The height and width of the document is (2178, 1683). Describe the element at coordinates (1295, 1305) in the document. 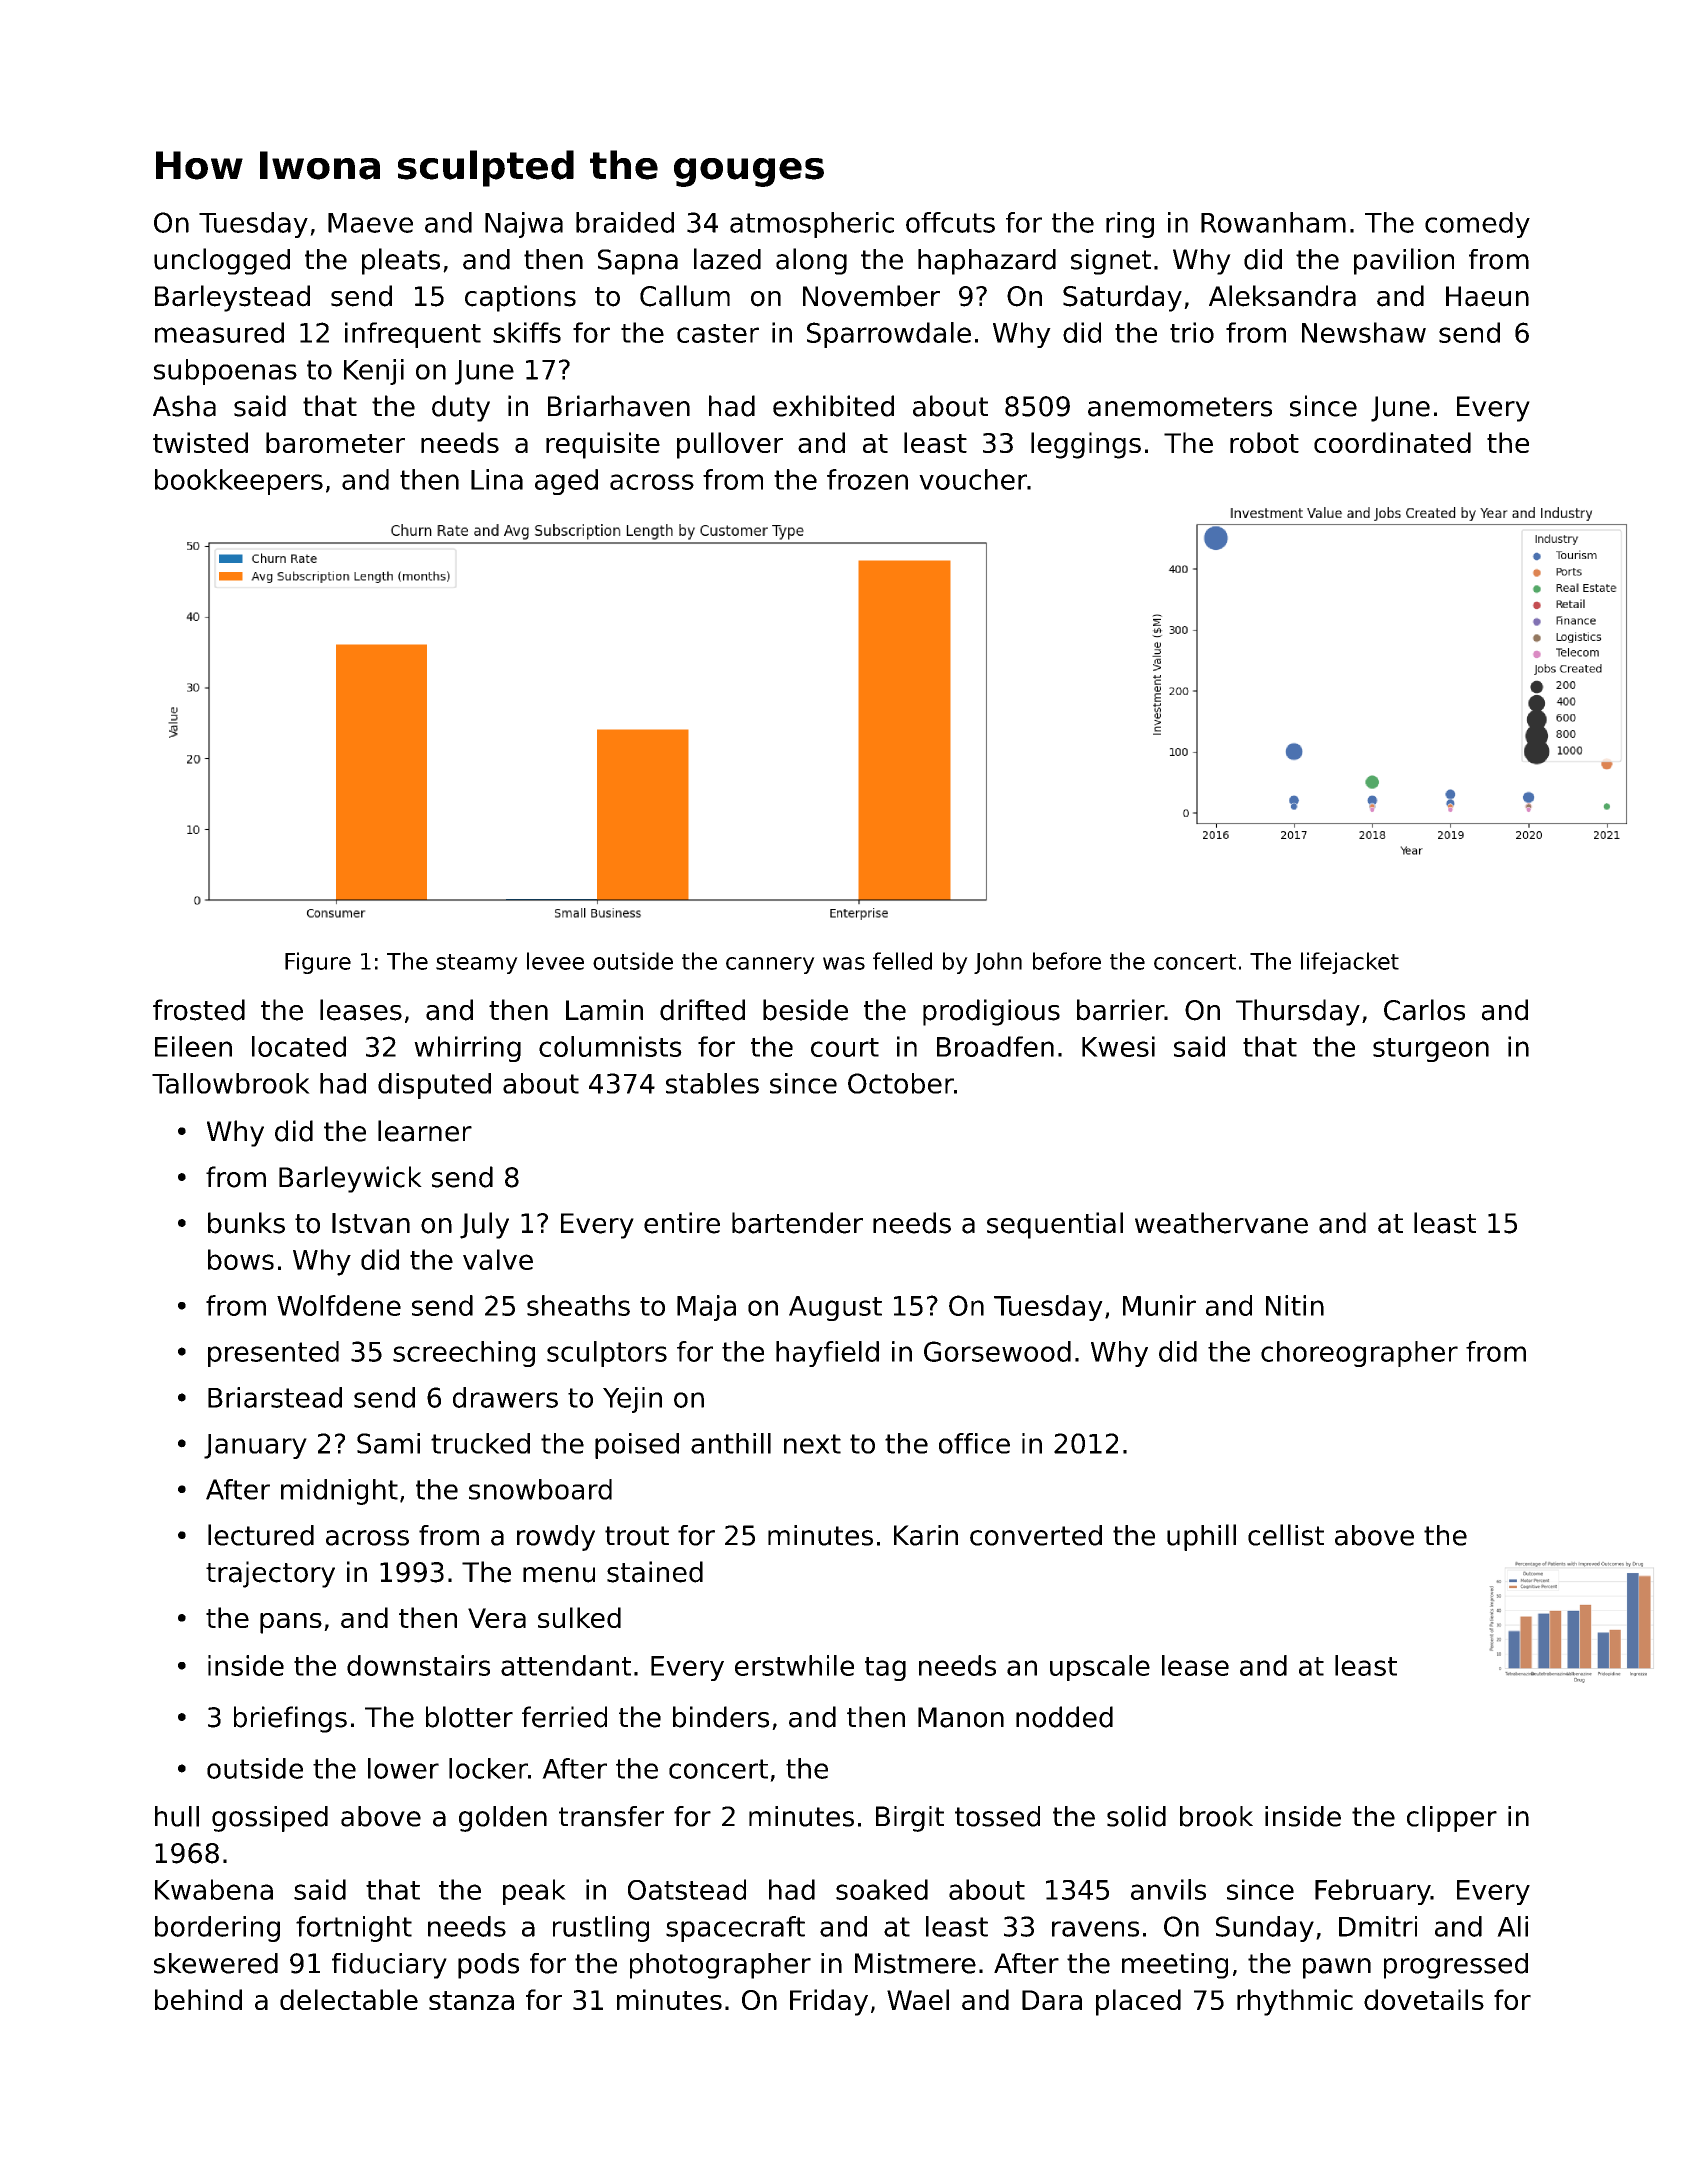

I see `Nitin` at that location.
